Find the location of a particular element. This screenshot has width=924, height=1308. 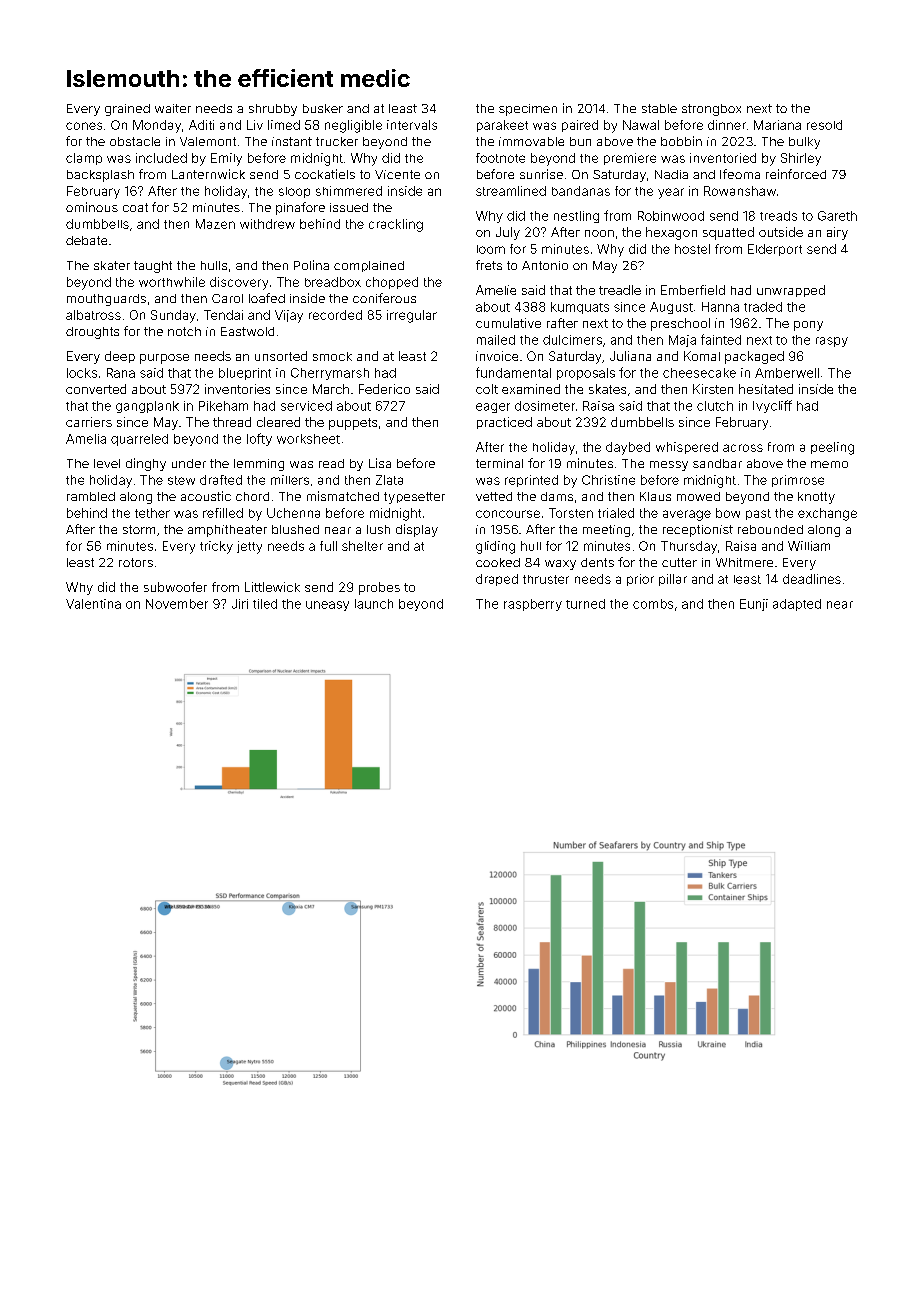

gangplank is located at coordinates (147, 407).
